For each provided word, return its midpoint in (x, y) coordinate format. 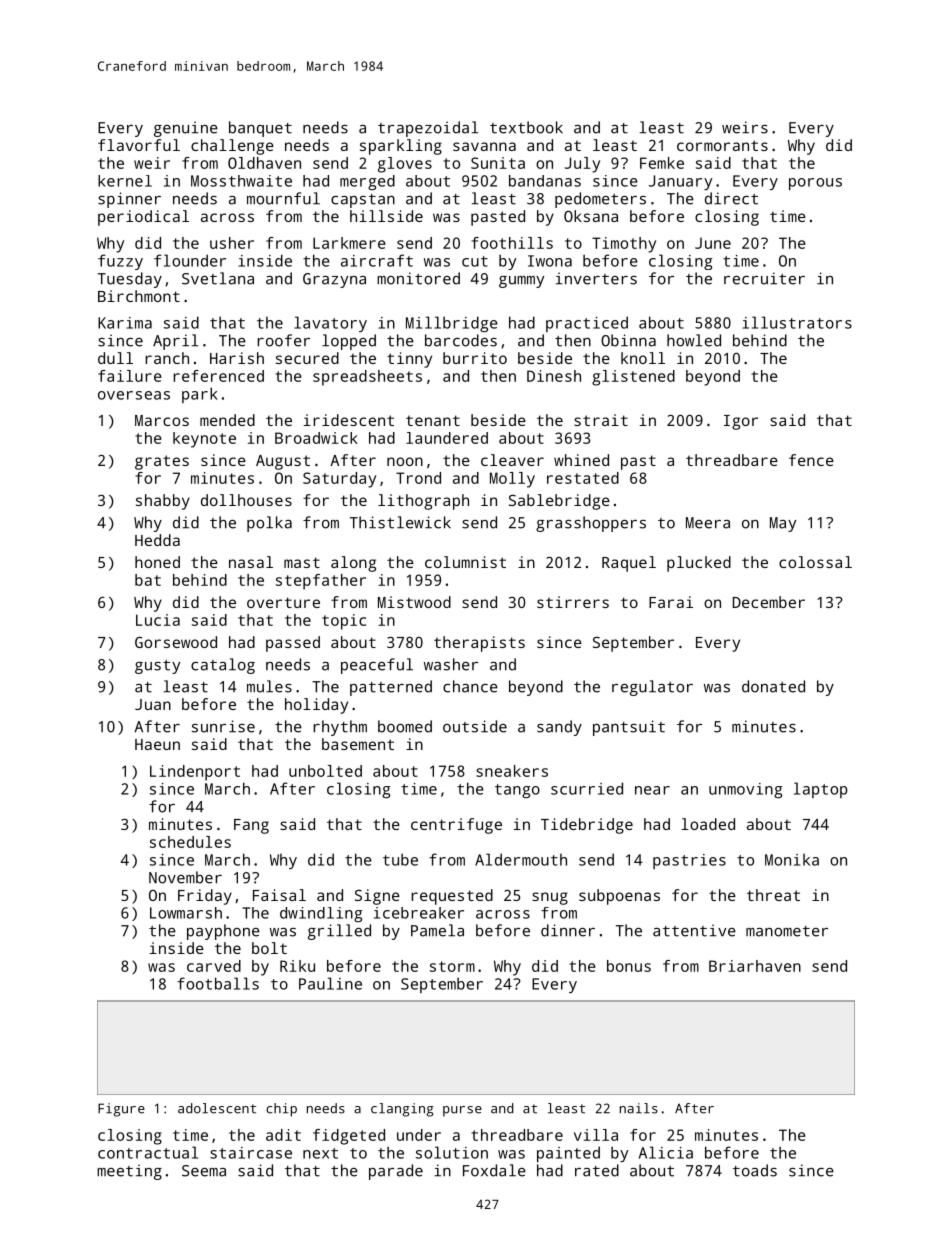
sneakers (512, 771)
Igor (741, 422)
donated (773, 686)
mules (269, 686)
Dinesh (554, 376)
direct (731, 198)
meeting (129, 1172)
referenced (218, 376)
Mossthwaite (241, 181)
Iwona (550, 261)
